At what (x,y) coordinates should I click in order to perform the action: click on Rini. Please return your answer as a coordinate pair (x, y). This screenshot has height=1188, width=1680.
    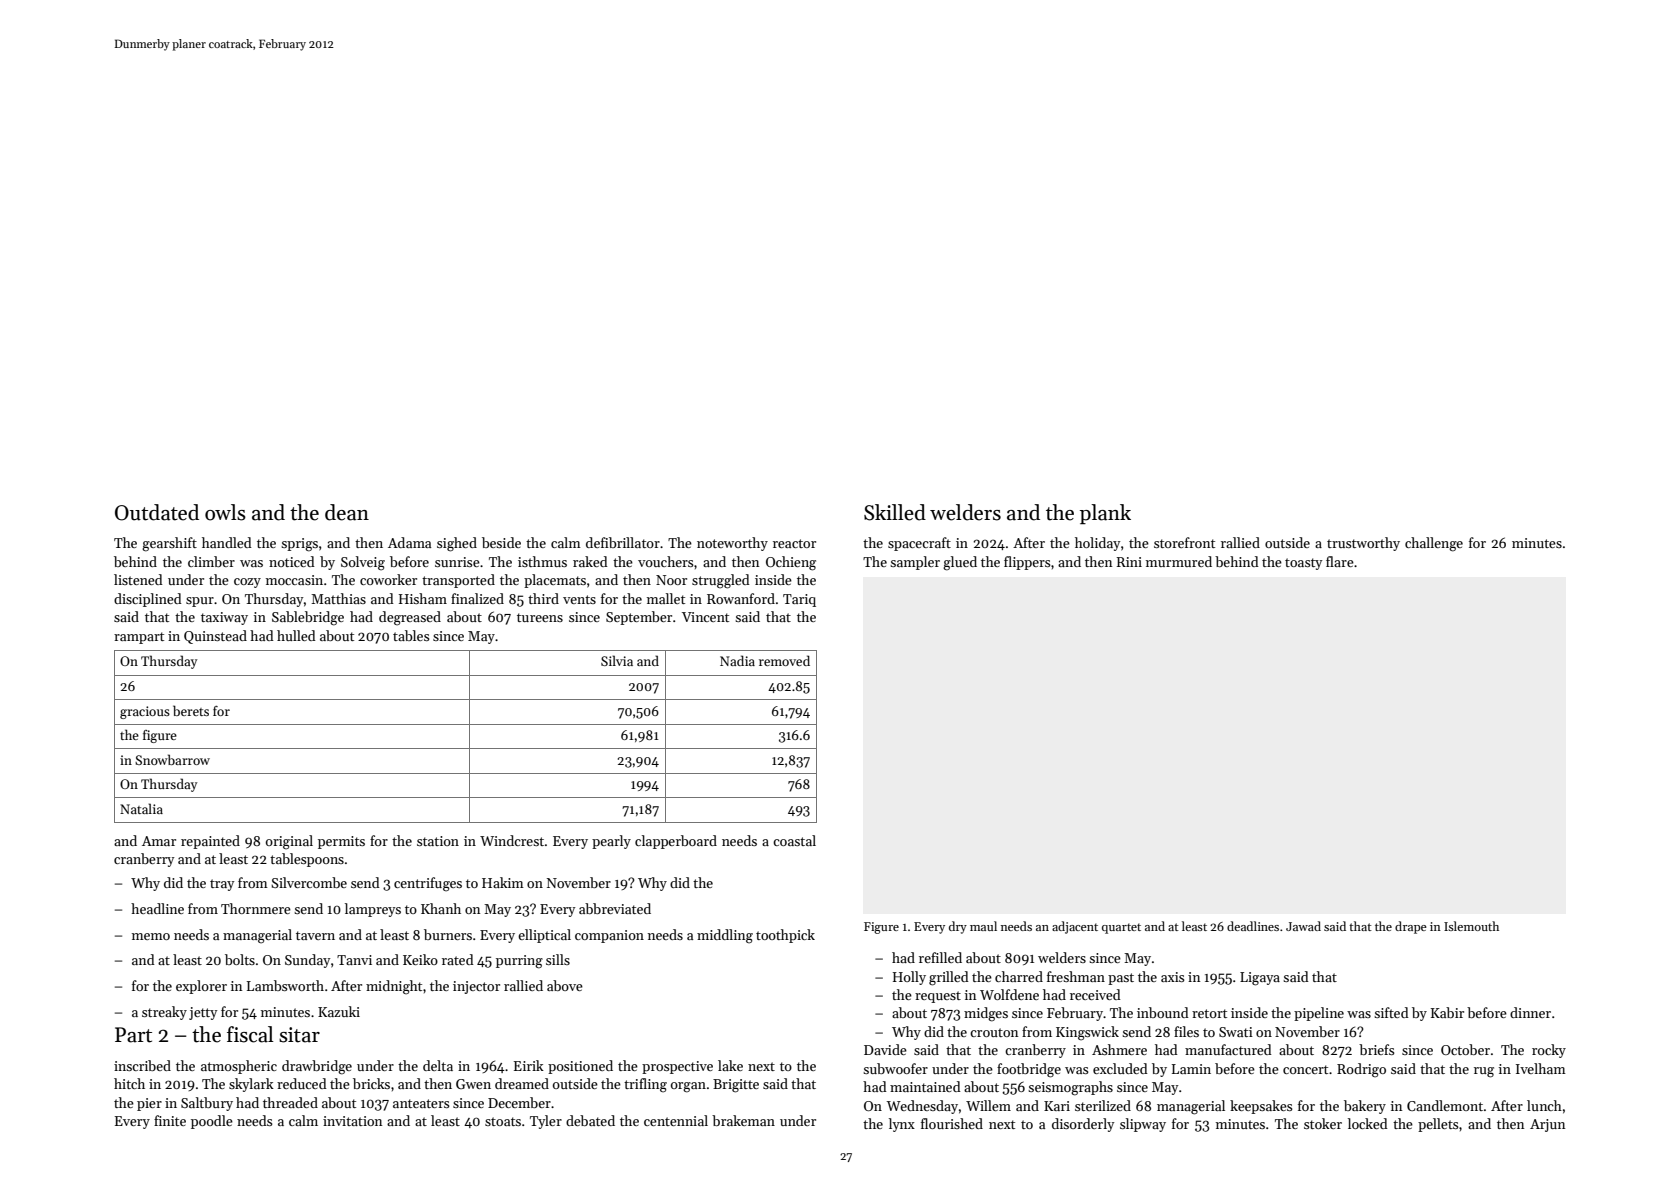
    Looking at the image, I should click on (1129, 562).
